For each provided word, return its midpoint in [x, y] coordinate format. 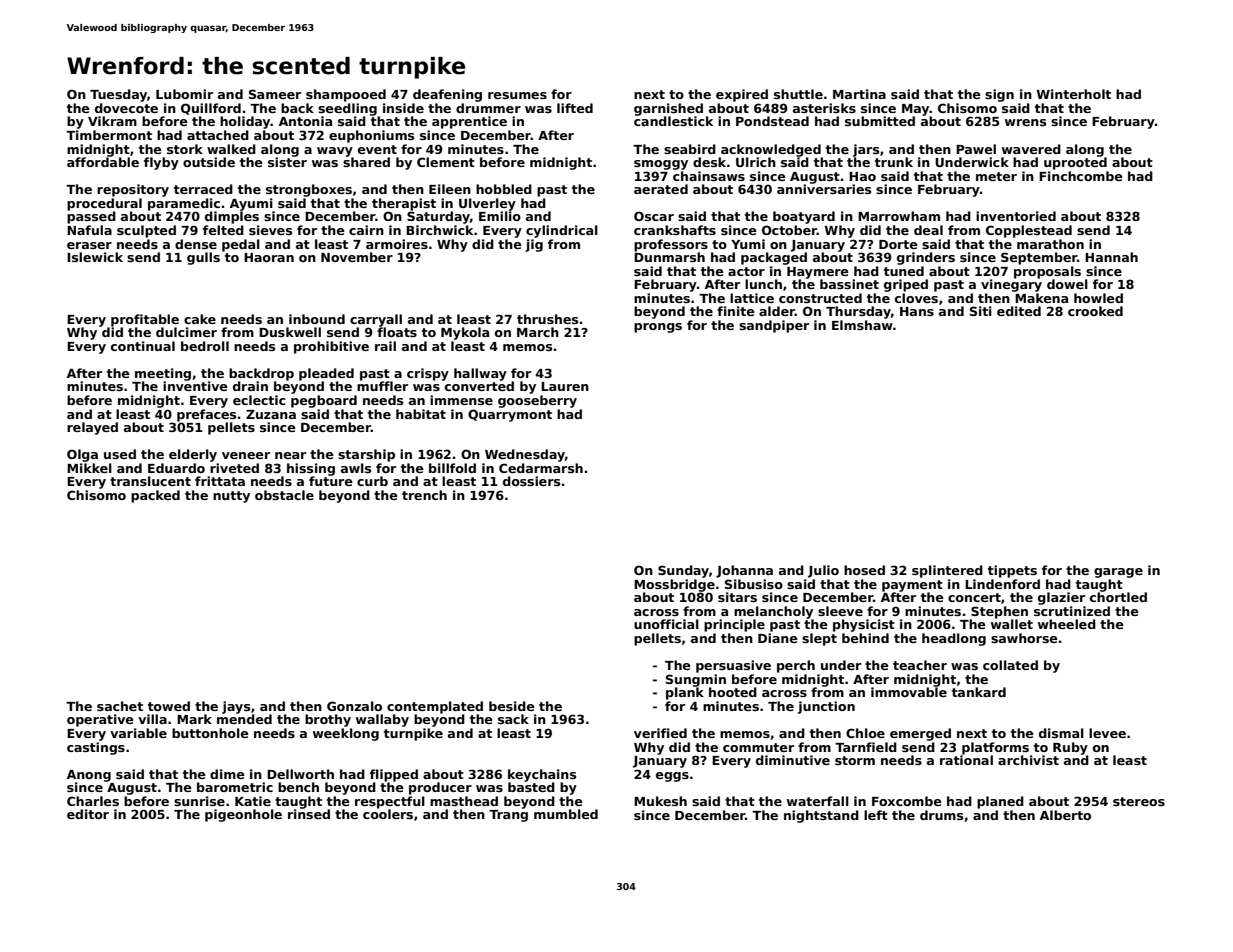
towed [169, 706]
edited [1019, 311]
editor [88, 814]
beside [512, 706]
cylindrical [562, 231]
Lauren [565, 386]
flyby [161, 163]
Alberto [1065, 815]
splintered [947, 571]
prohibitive [331, 347]
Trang [508, 816]
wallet [1012, 624]
